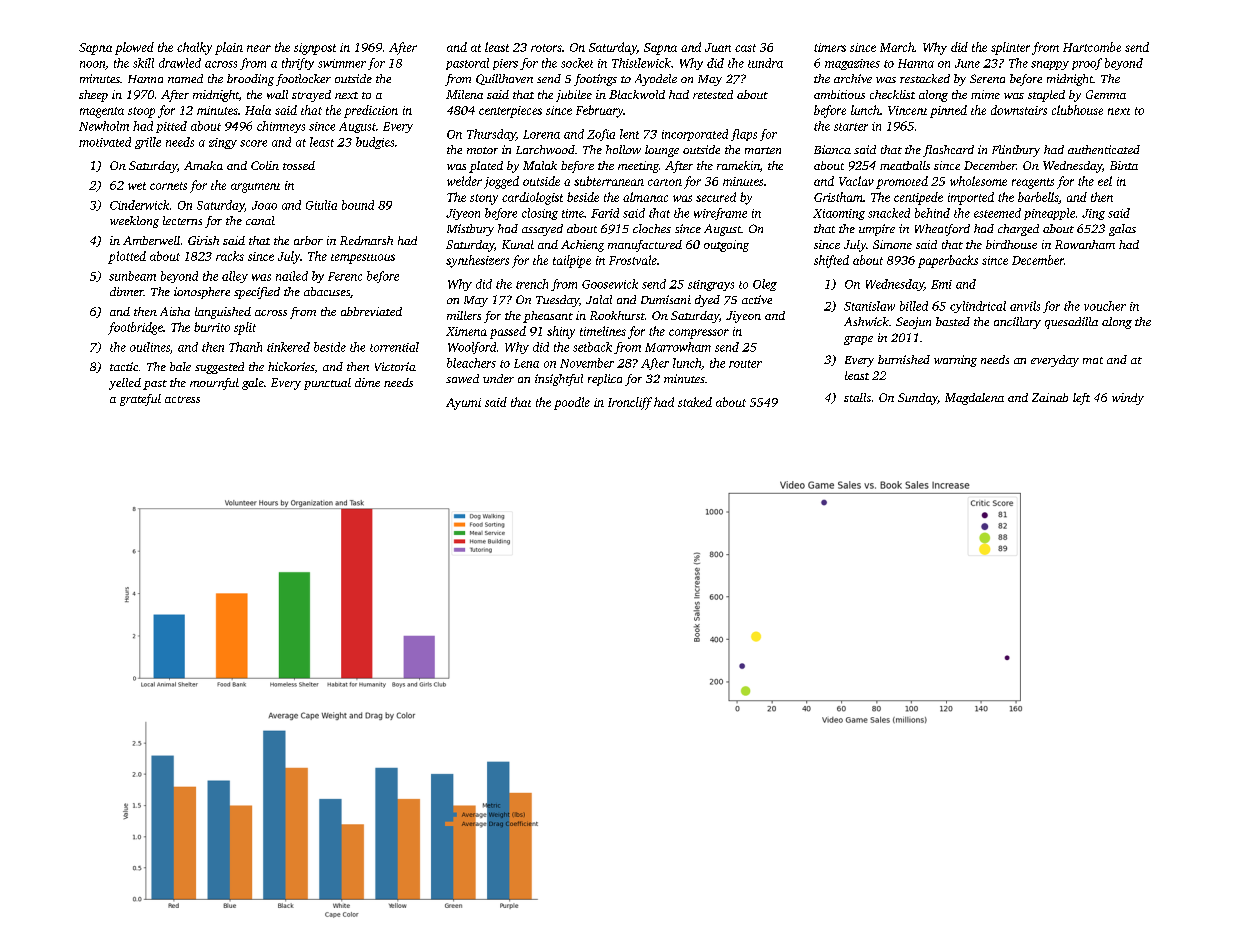  I want to click on behind, so click(932, 213).
